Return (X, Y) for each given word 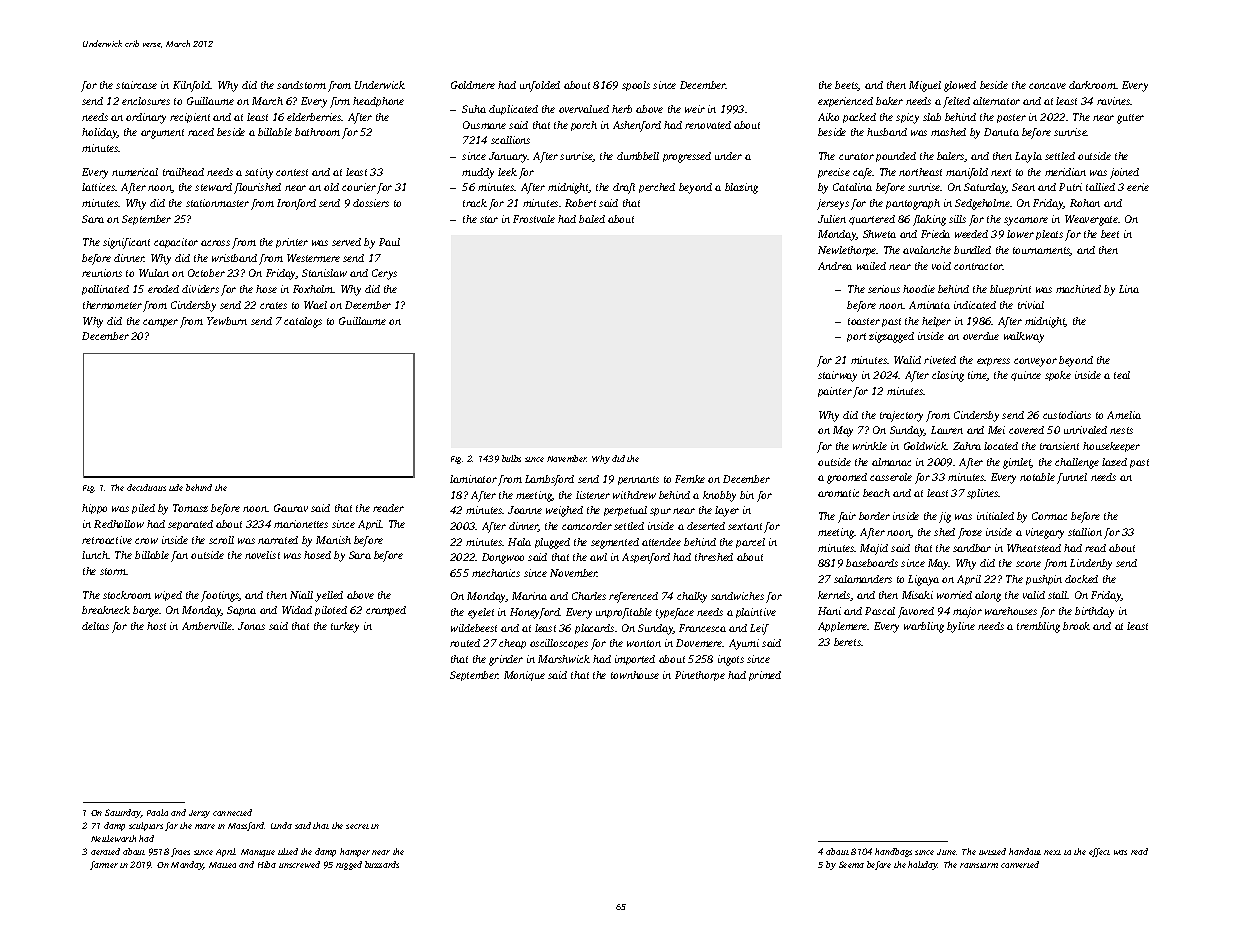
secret (357, 826)
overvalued (584, 109)
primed (765, 676)
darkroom (1092, 85)
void (941, 266)
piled (143, 509)
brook (1076, 626)
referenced (633, 597)
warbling (924, 627)
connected (232, 812)
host (156, 626)
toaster (864, 321)
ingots (731, 660)
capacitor (176, 243)
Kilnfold (192, 86)
